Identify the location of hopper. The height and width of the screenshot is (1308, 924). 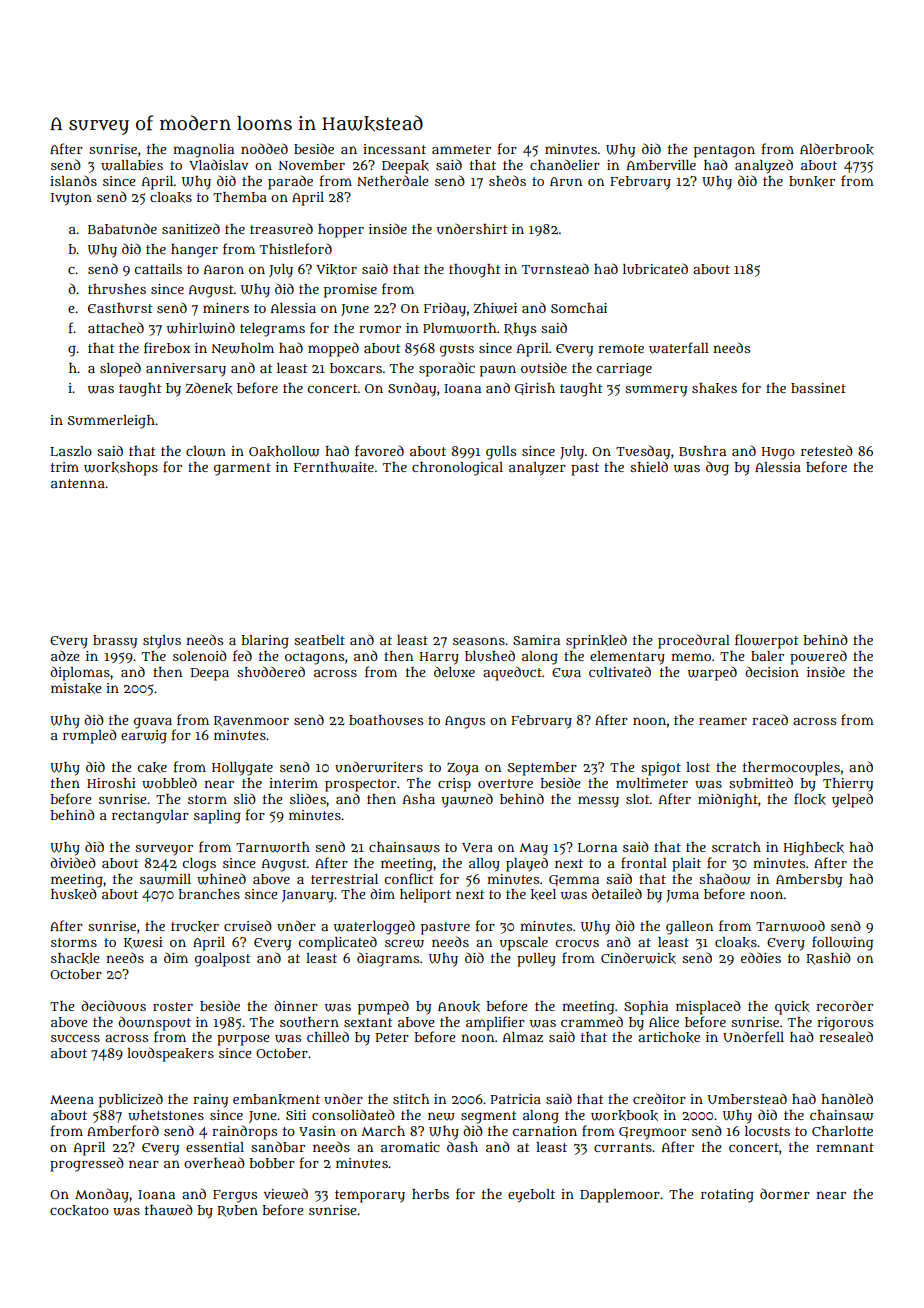
(341, 231).
